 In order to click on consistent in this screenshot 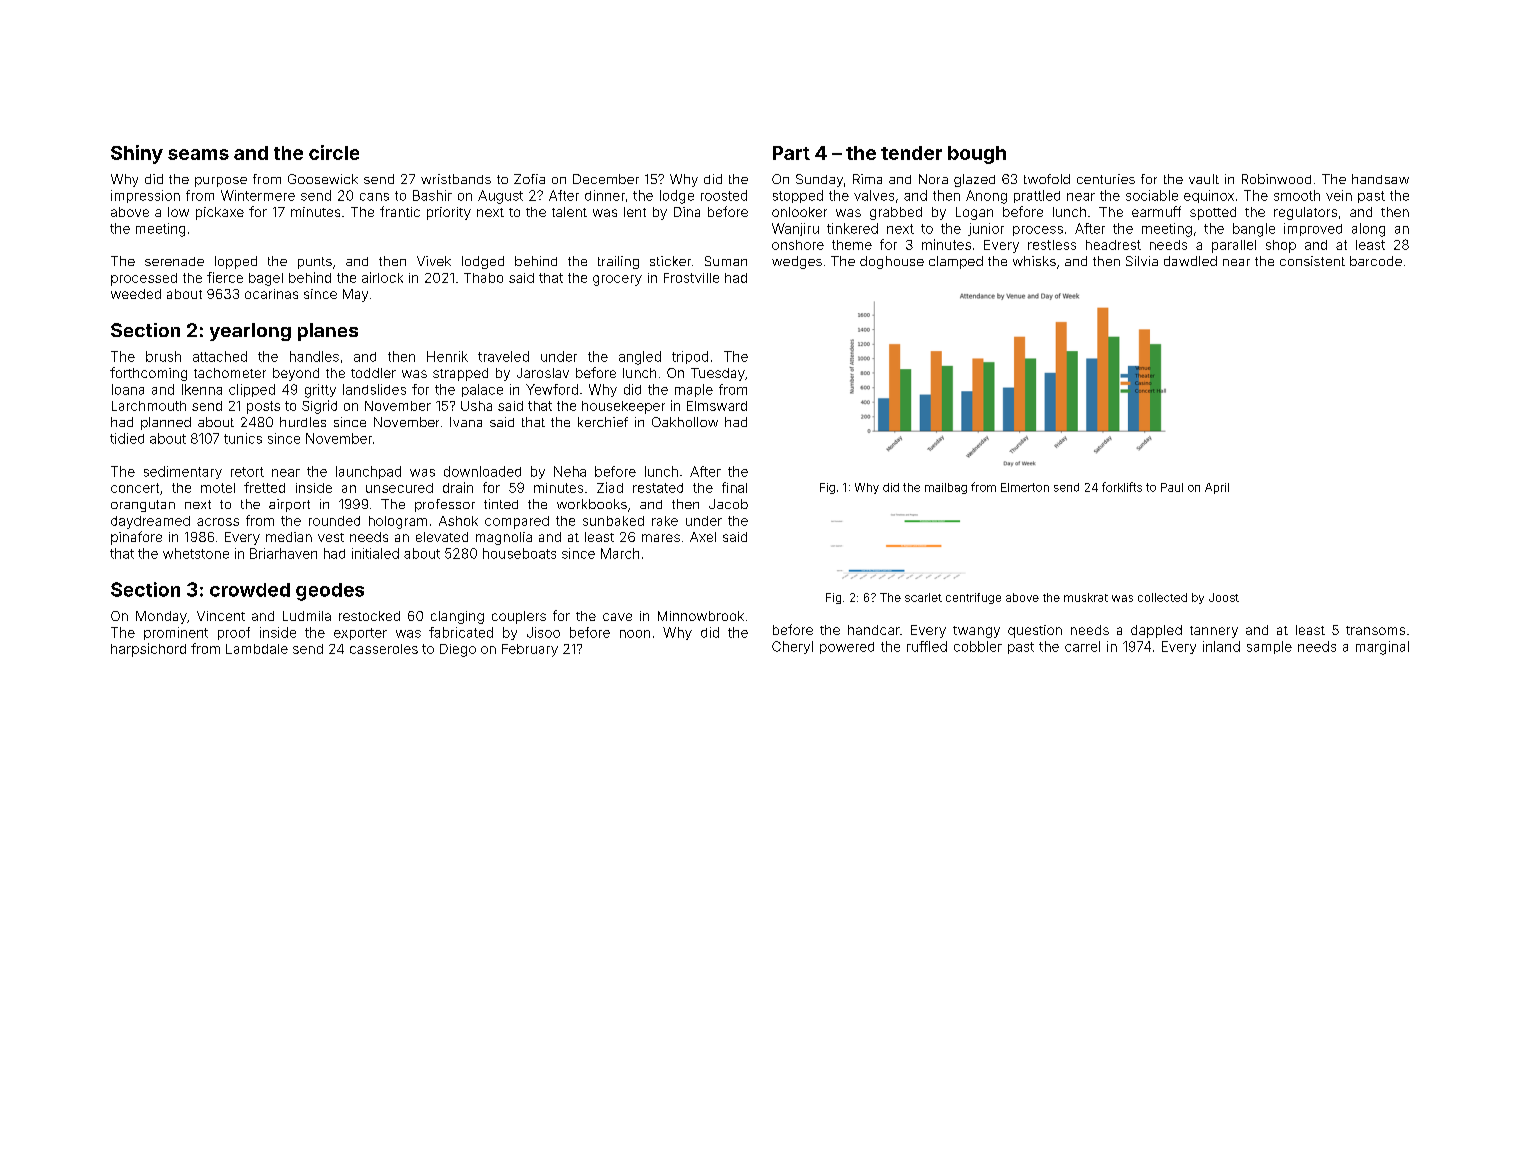, I will do `click(1312, 261)`.
